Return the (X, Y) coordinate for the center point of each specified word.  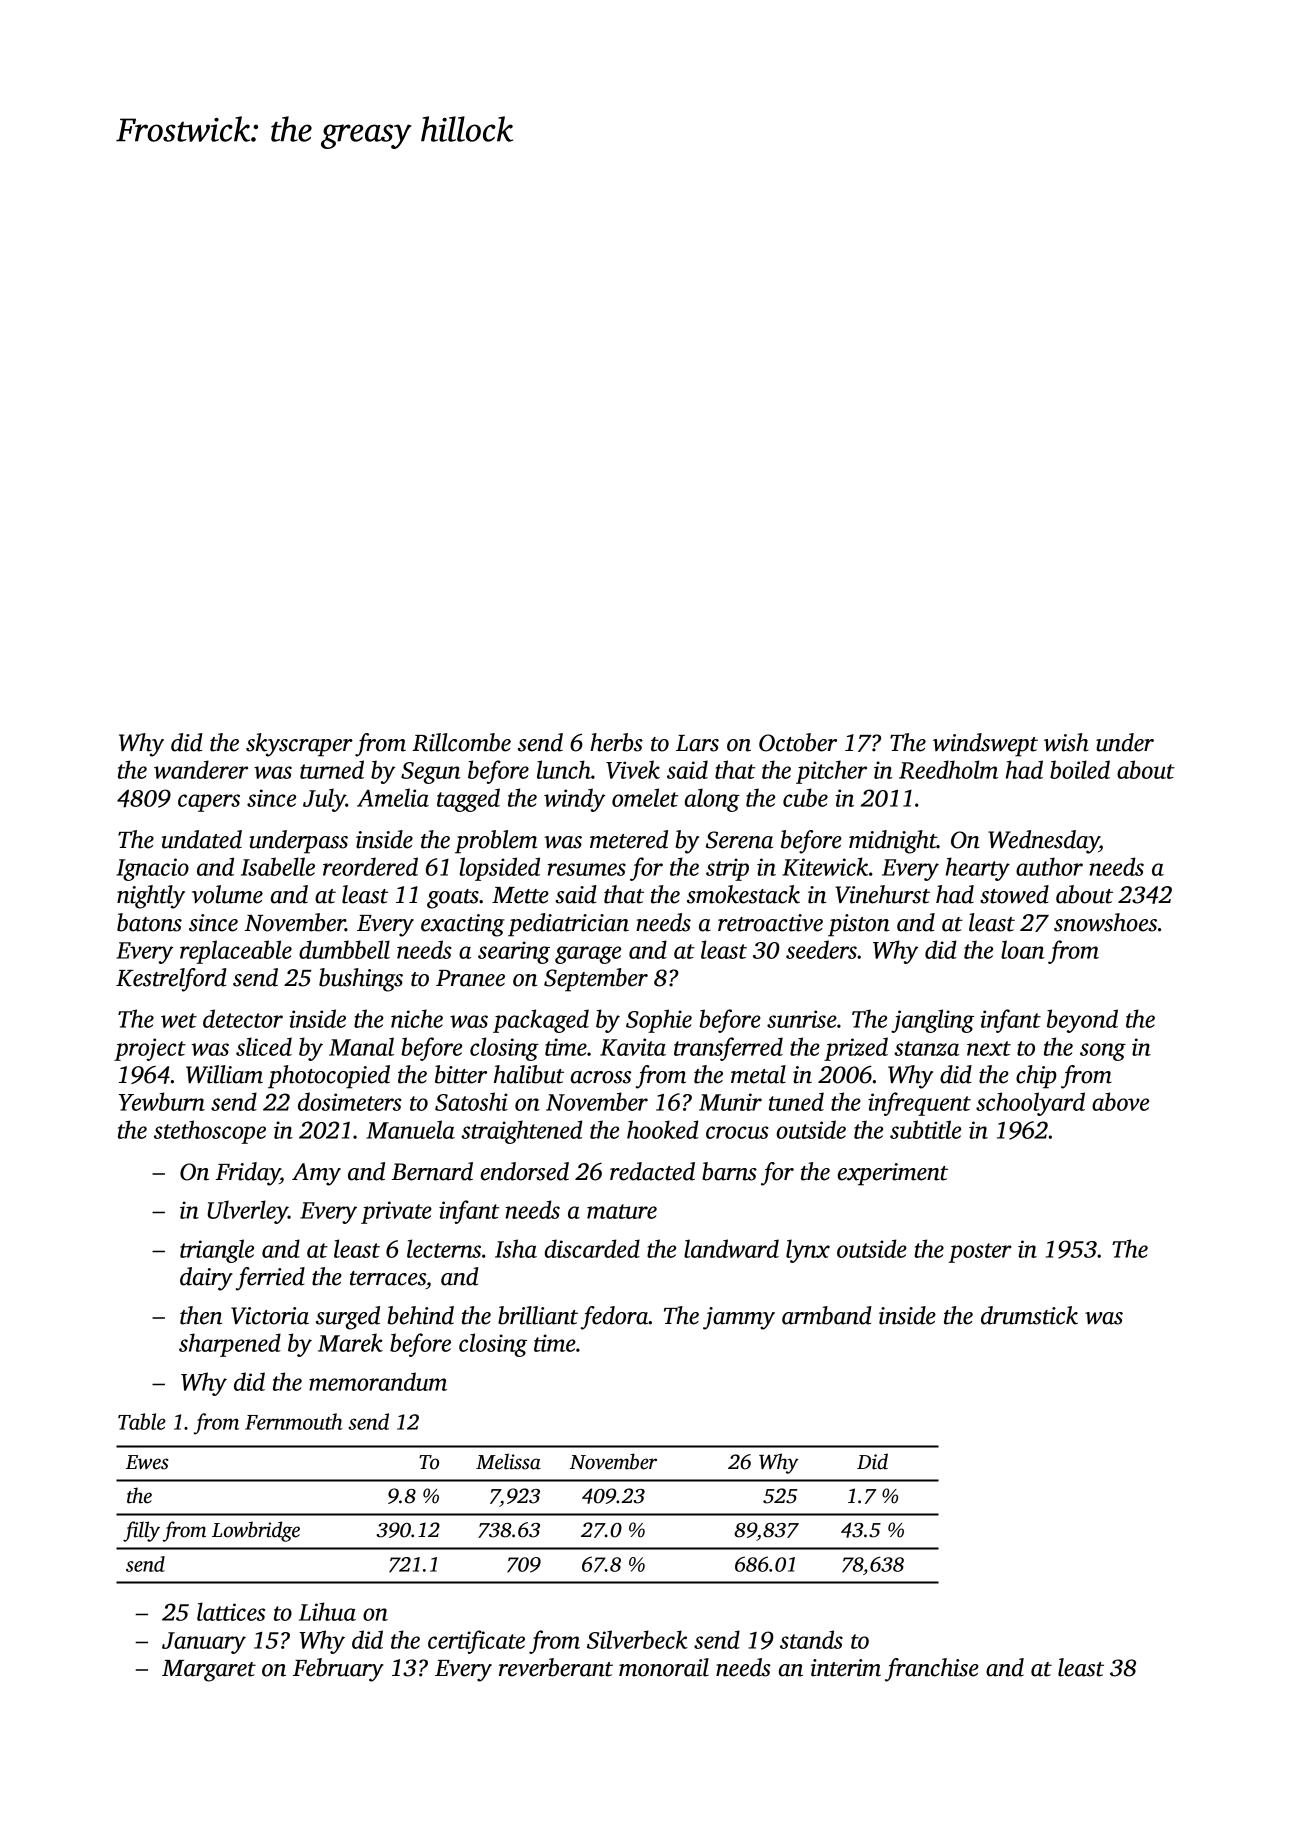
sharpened (230, 1345)
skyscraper (299, 745)
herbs (616, 742)
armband (827, 1315)
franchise (932, 1670)
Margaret (209, 1671)
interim (846, 1668)
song (1103, 1052)
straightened (522, 1132)
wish (1066, 742)
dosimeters (350, 1101)
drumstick (1029, 1315)
